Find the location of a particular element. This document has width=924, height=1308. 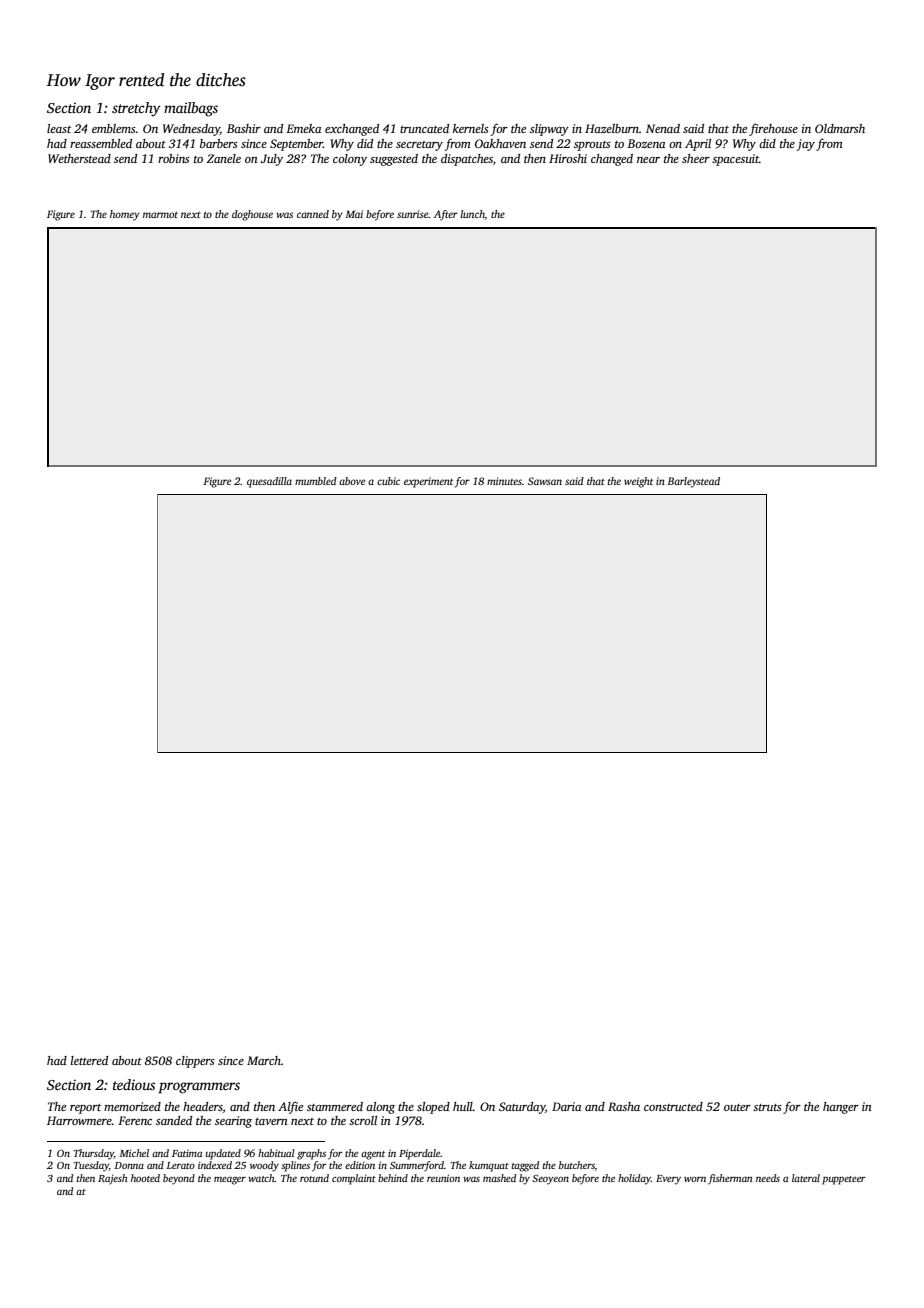

quesadilla is located at coordinates (269, 482).
